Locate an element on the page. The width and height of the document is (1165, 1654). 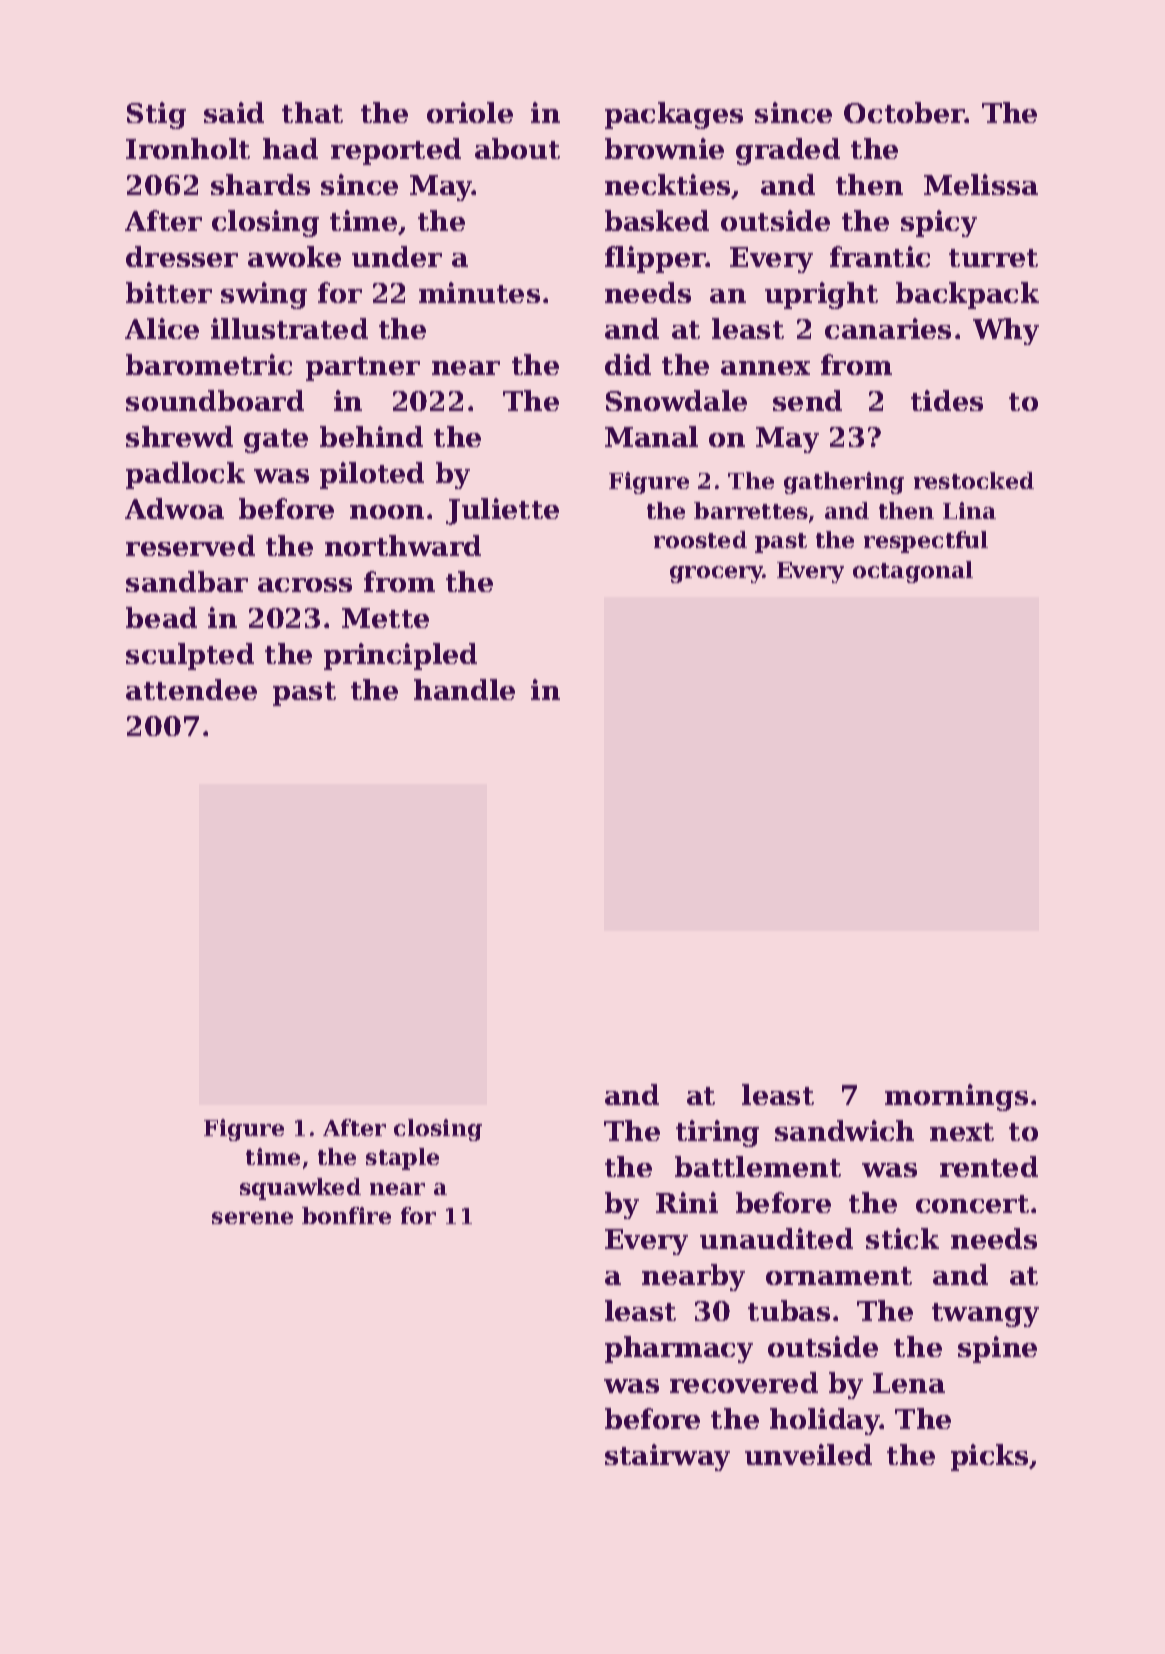
twangy is located at coordinates (985, 1315).
